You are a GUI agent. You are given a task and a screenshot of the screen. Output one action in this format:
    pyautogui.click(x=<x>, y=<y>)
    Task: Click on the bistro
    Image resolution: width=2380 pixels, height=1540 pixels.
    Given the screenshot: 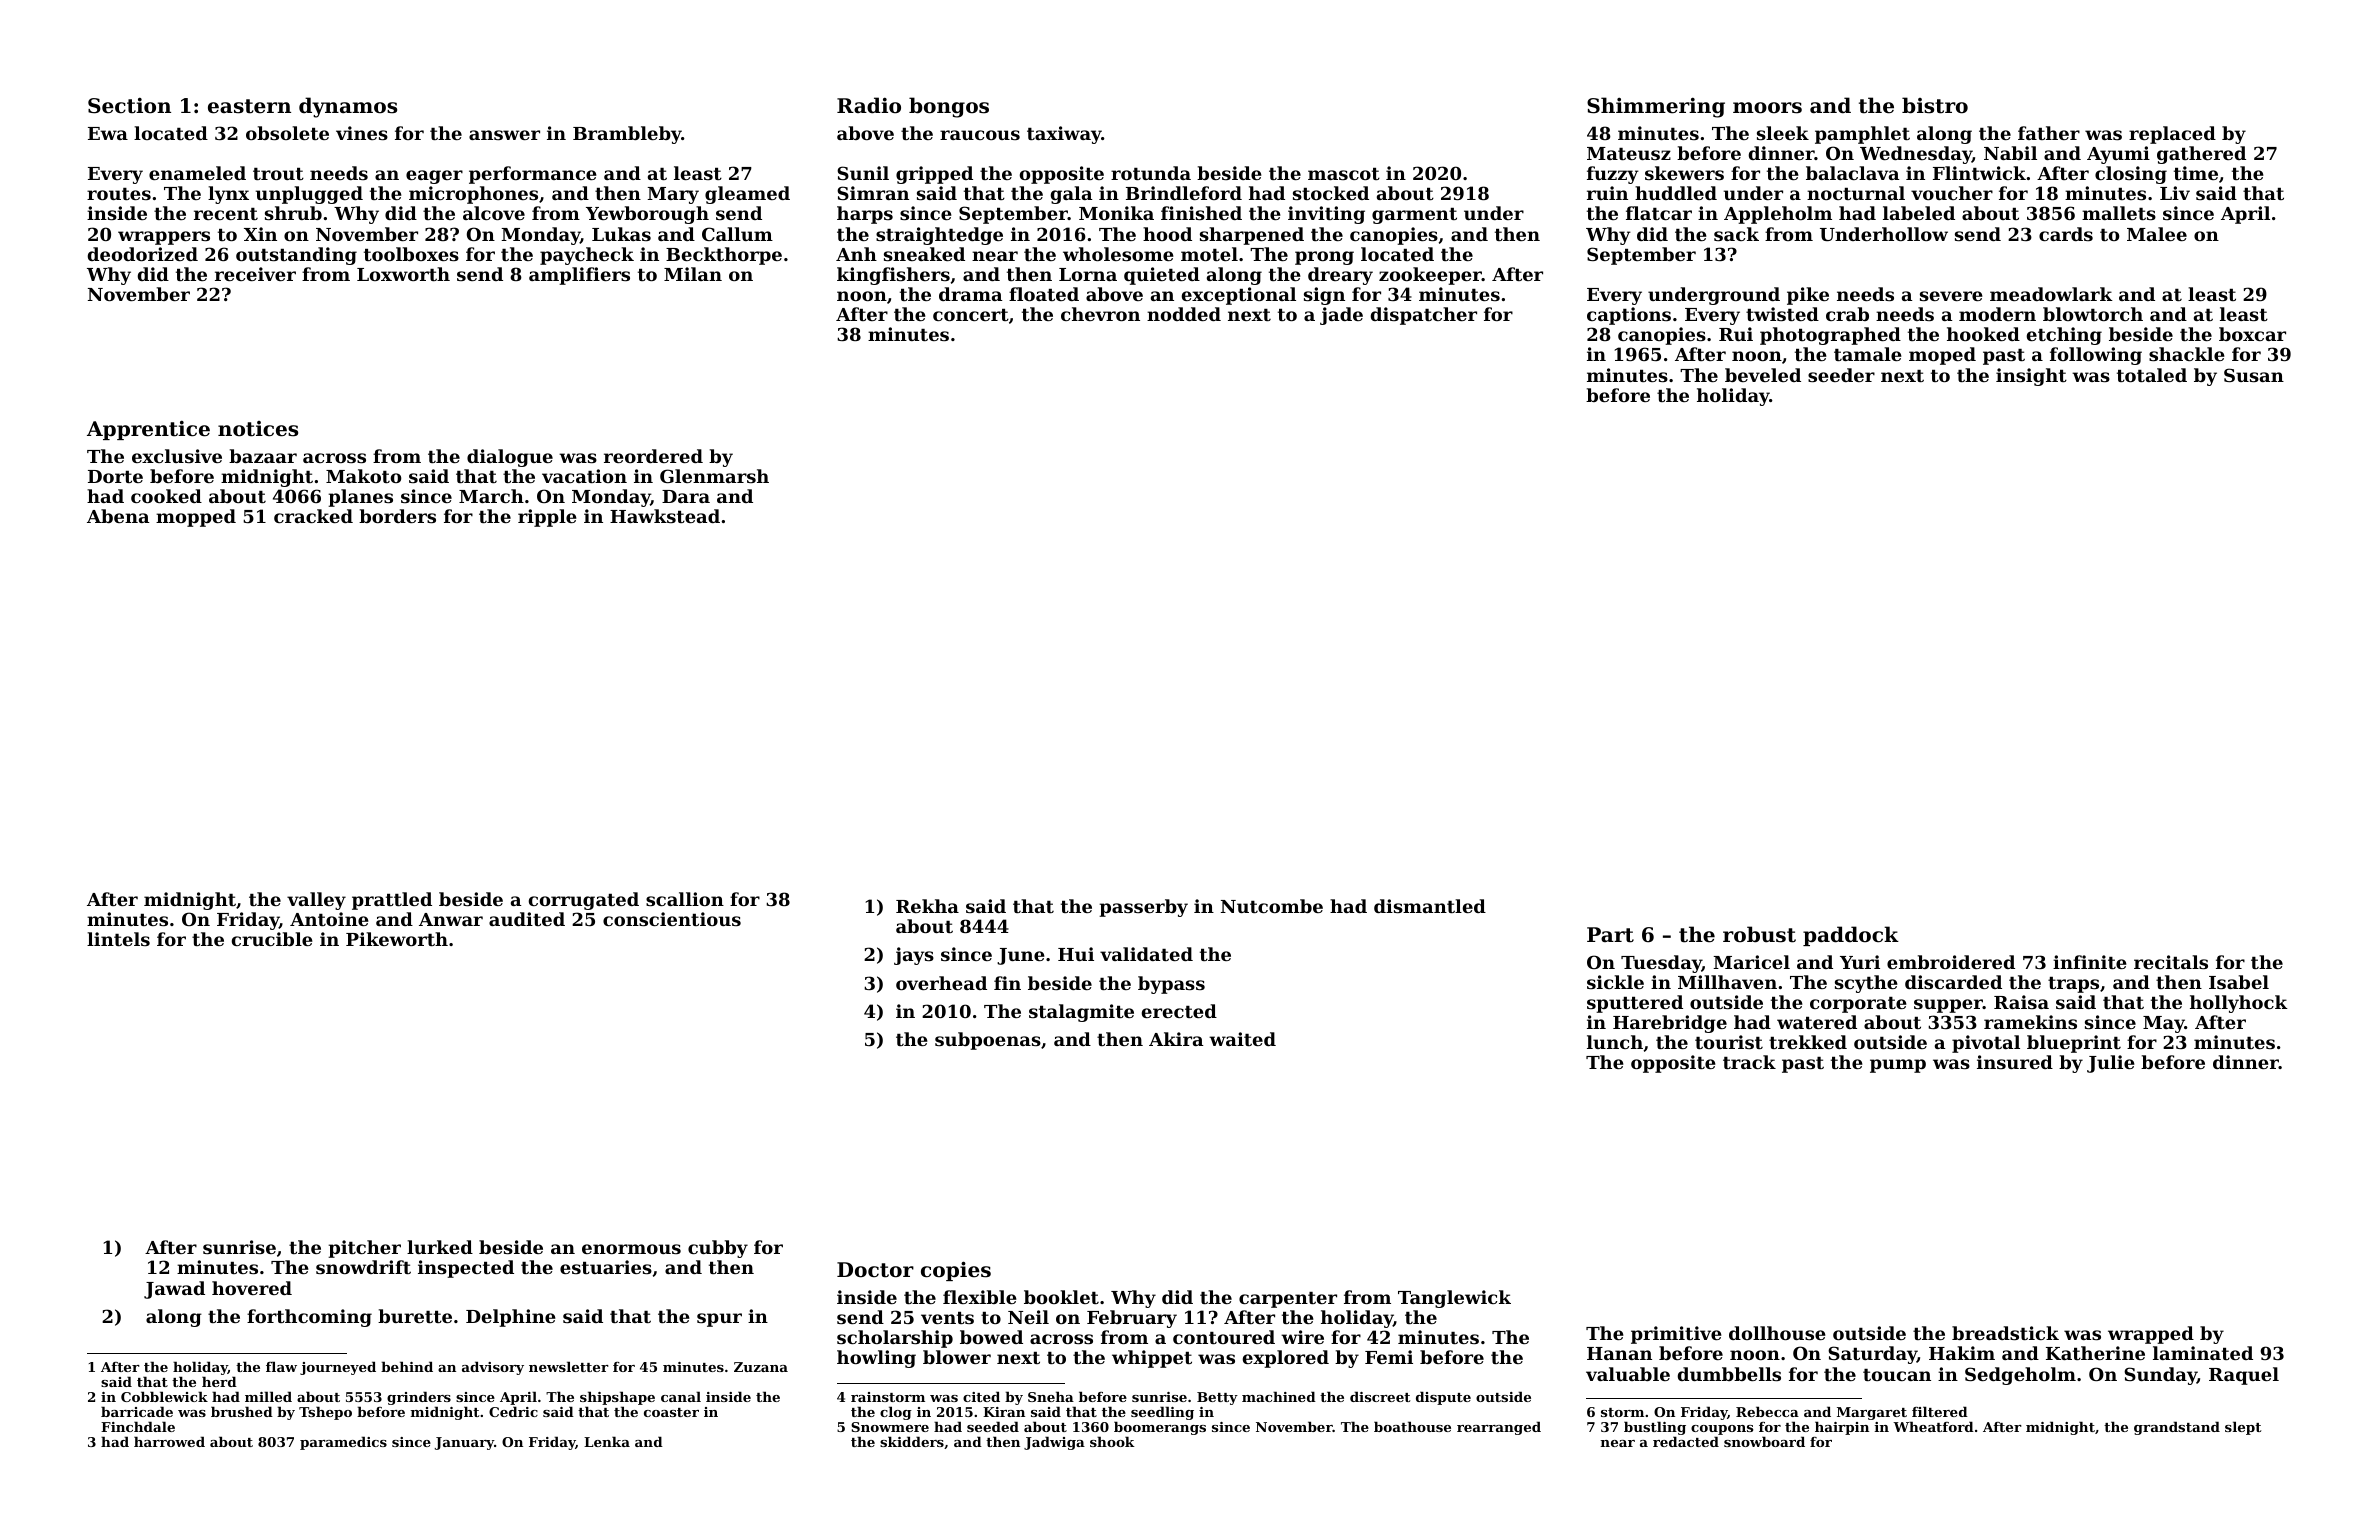 What is the action you would take?
    pyautogui.click(x=1935, y=105)
